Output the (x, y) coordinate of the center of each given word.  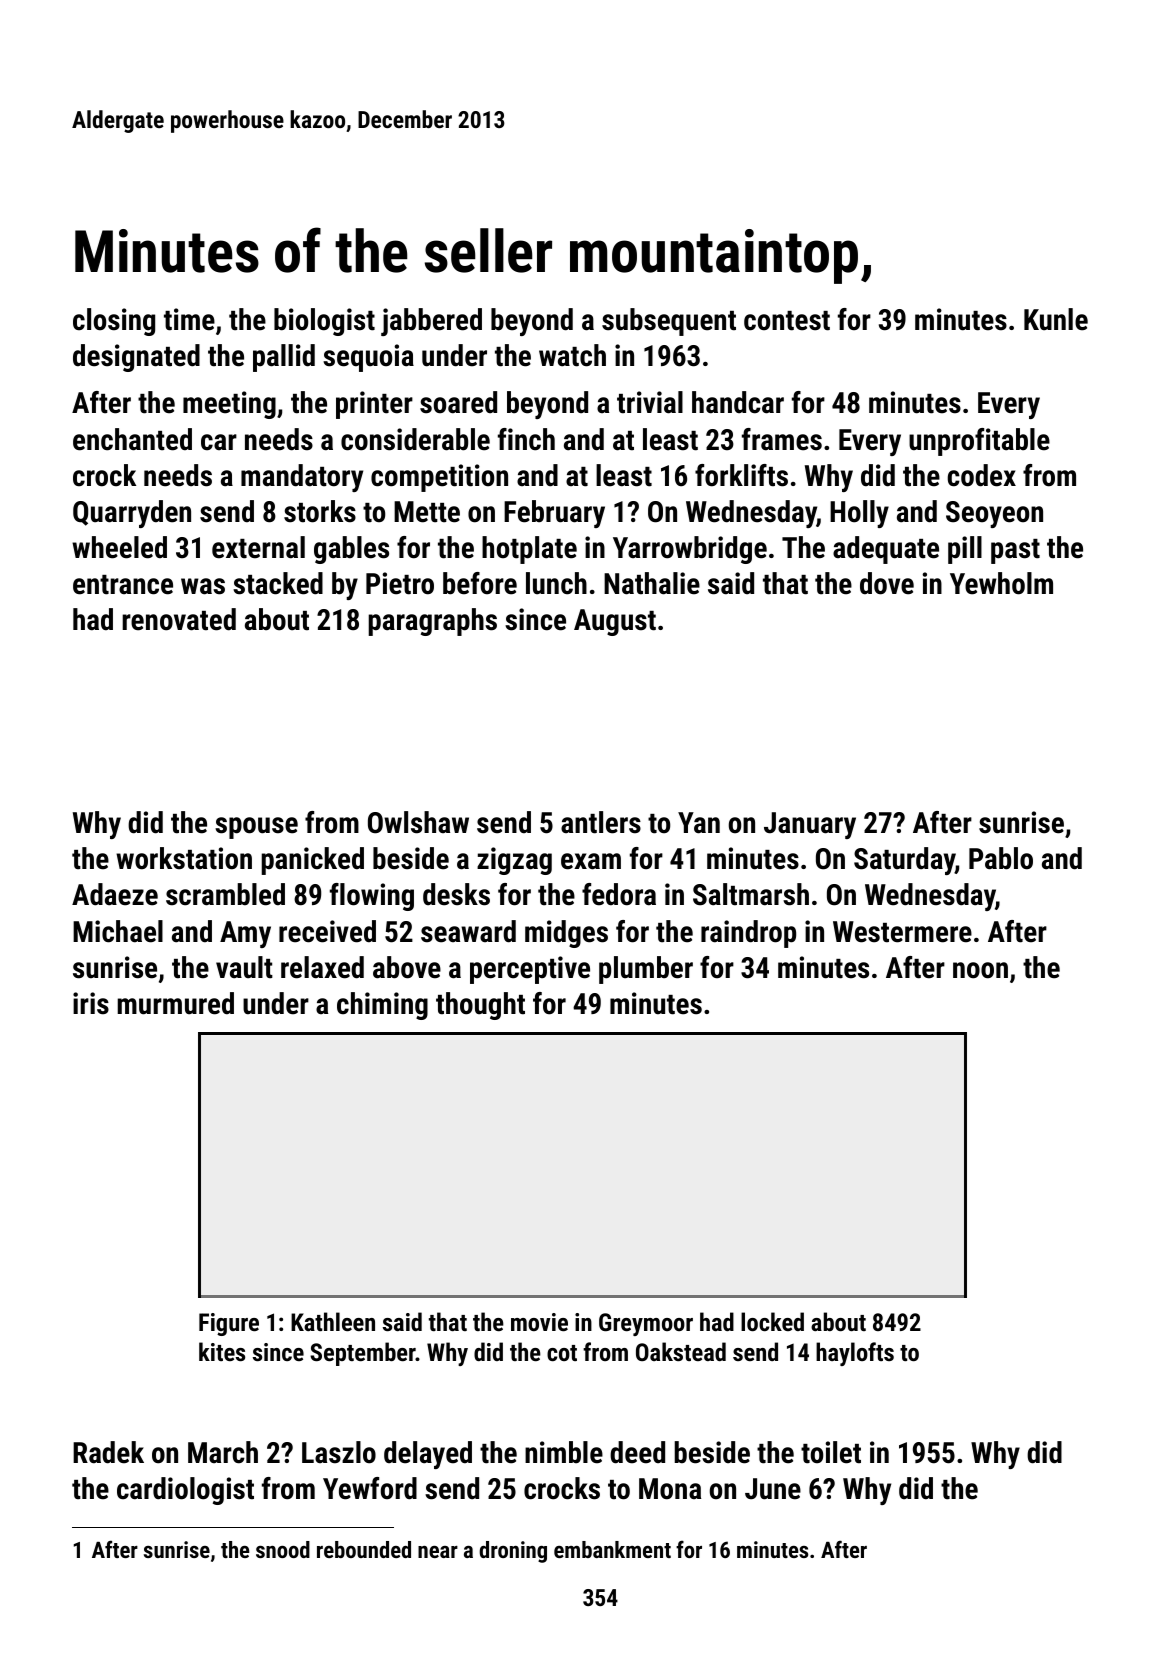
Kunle (1056, 319)
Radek (108, 1452)
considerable (415, 439)
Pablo (1001, 858)
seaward (468, 931)
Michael (118, 931)
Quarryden (132, 514)
